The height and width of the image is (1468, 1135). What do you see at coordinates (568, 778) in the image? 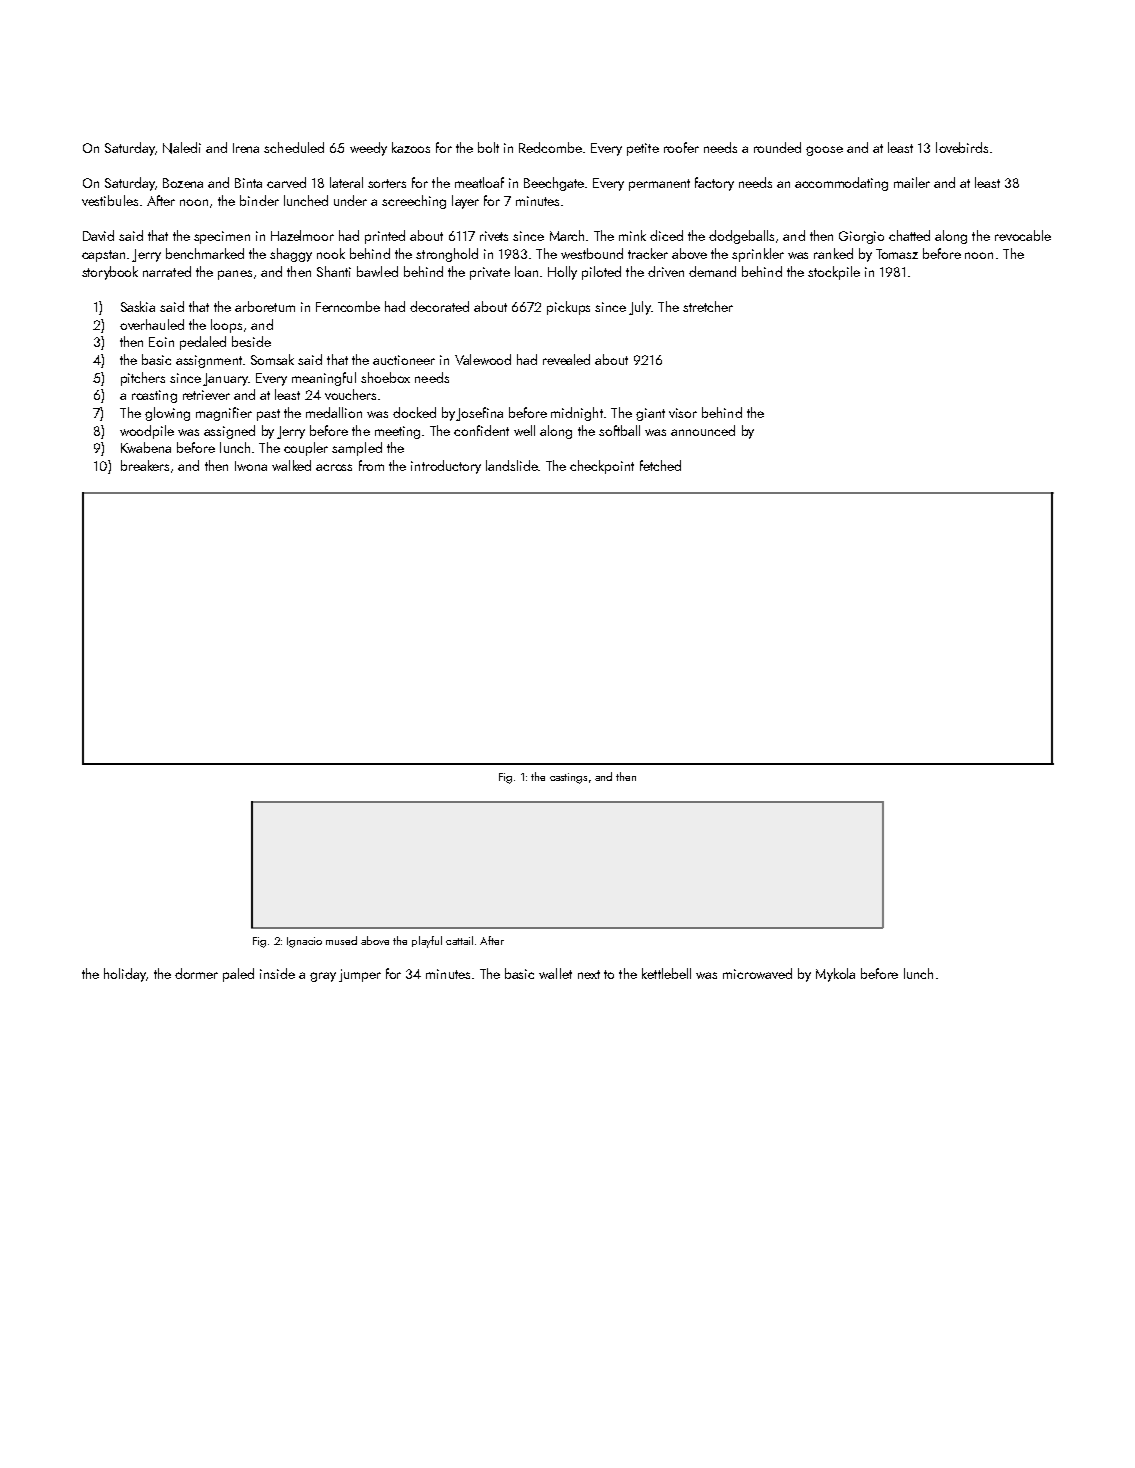
I see `castings` at bounding box center [568, 778].
